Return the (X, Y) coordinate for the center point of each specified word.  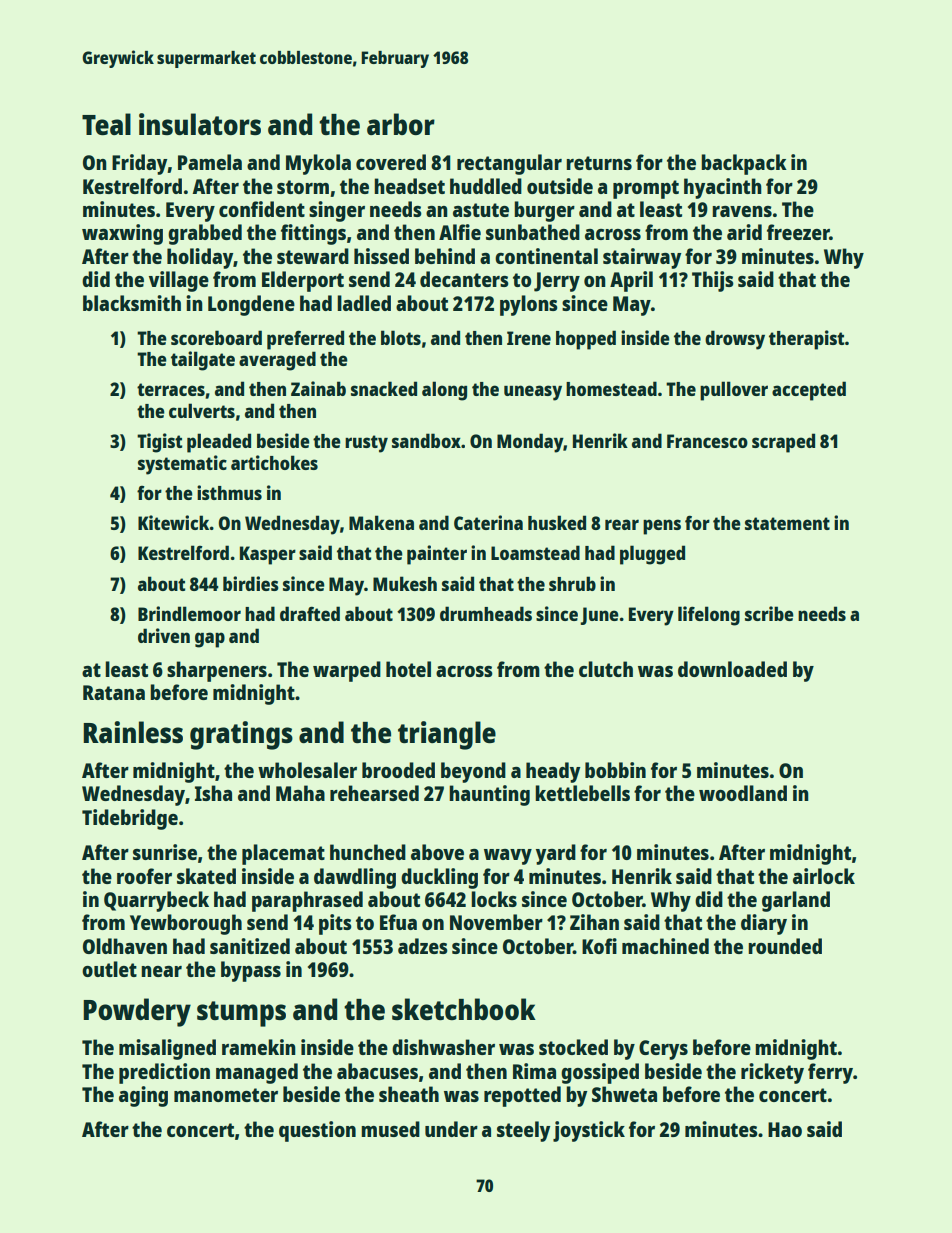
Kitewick (173, 522)
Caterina (488, 522)
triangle (447, 735)
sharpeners (217, 671)
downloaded (732, 669)
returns (599, 163)
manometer (226, 1095)
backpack (744, 164)
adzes (423, 946)
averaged (277, 361)
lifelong (709, 616)
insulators (200, 124)
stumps (241, 1014)
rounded (785, 946)
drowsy (735, 340)
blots (401, 337)
